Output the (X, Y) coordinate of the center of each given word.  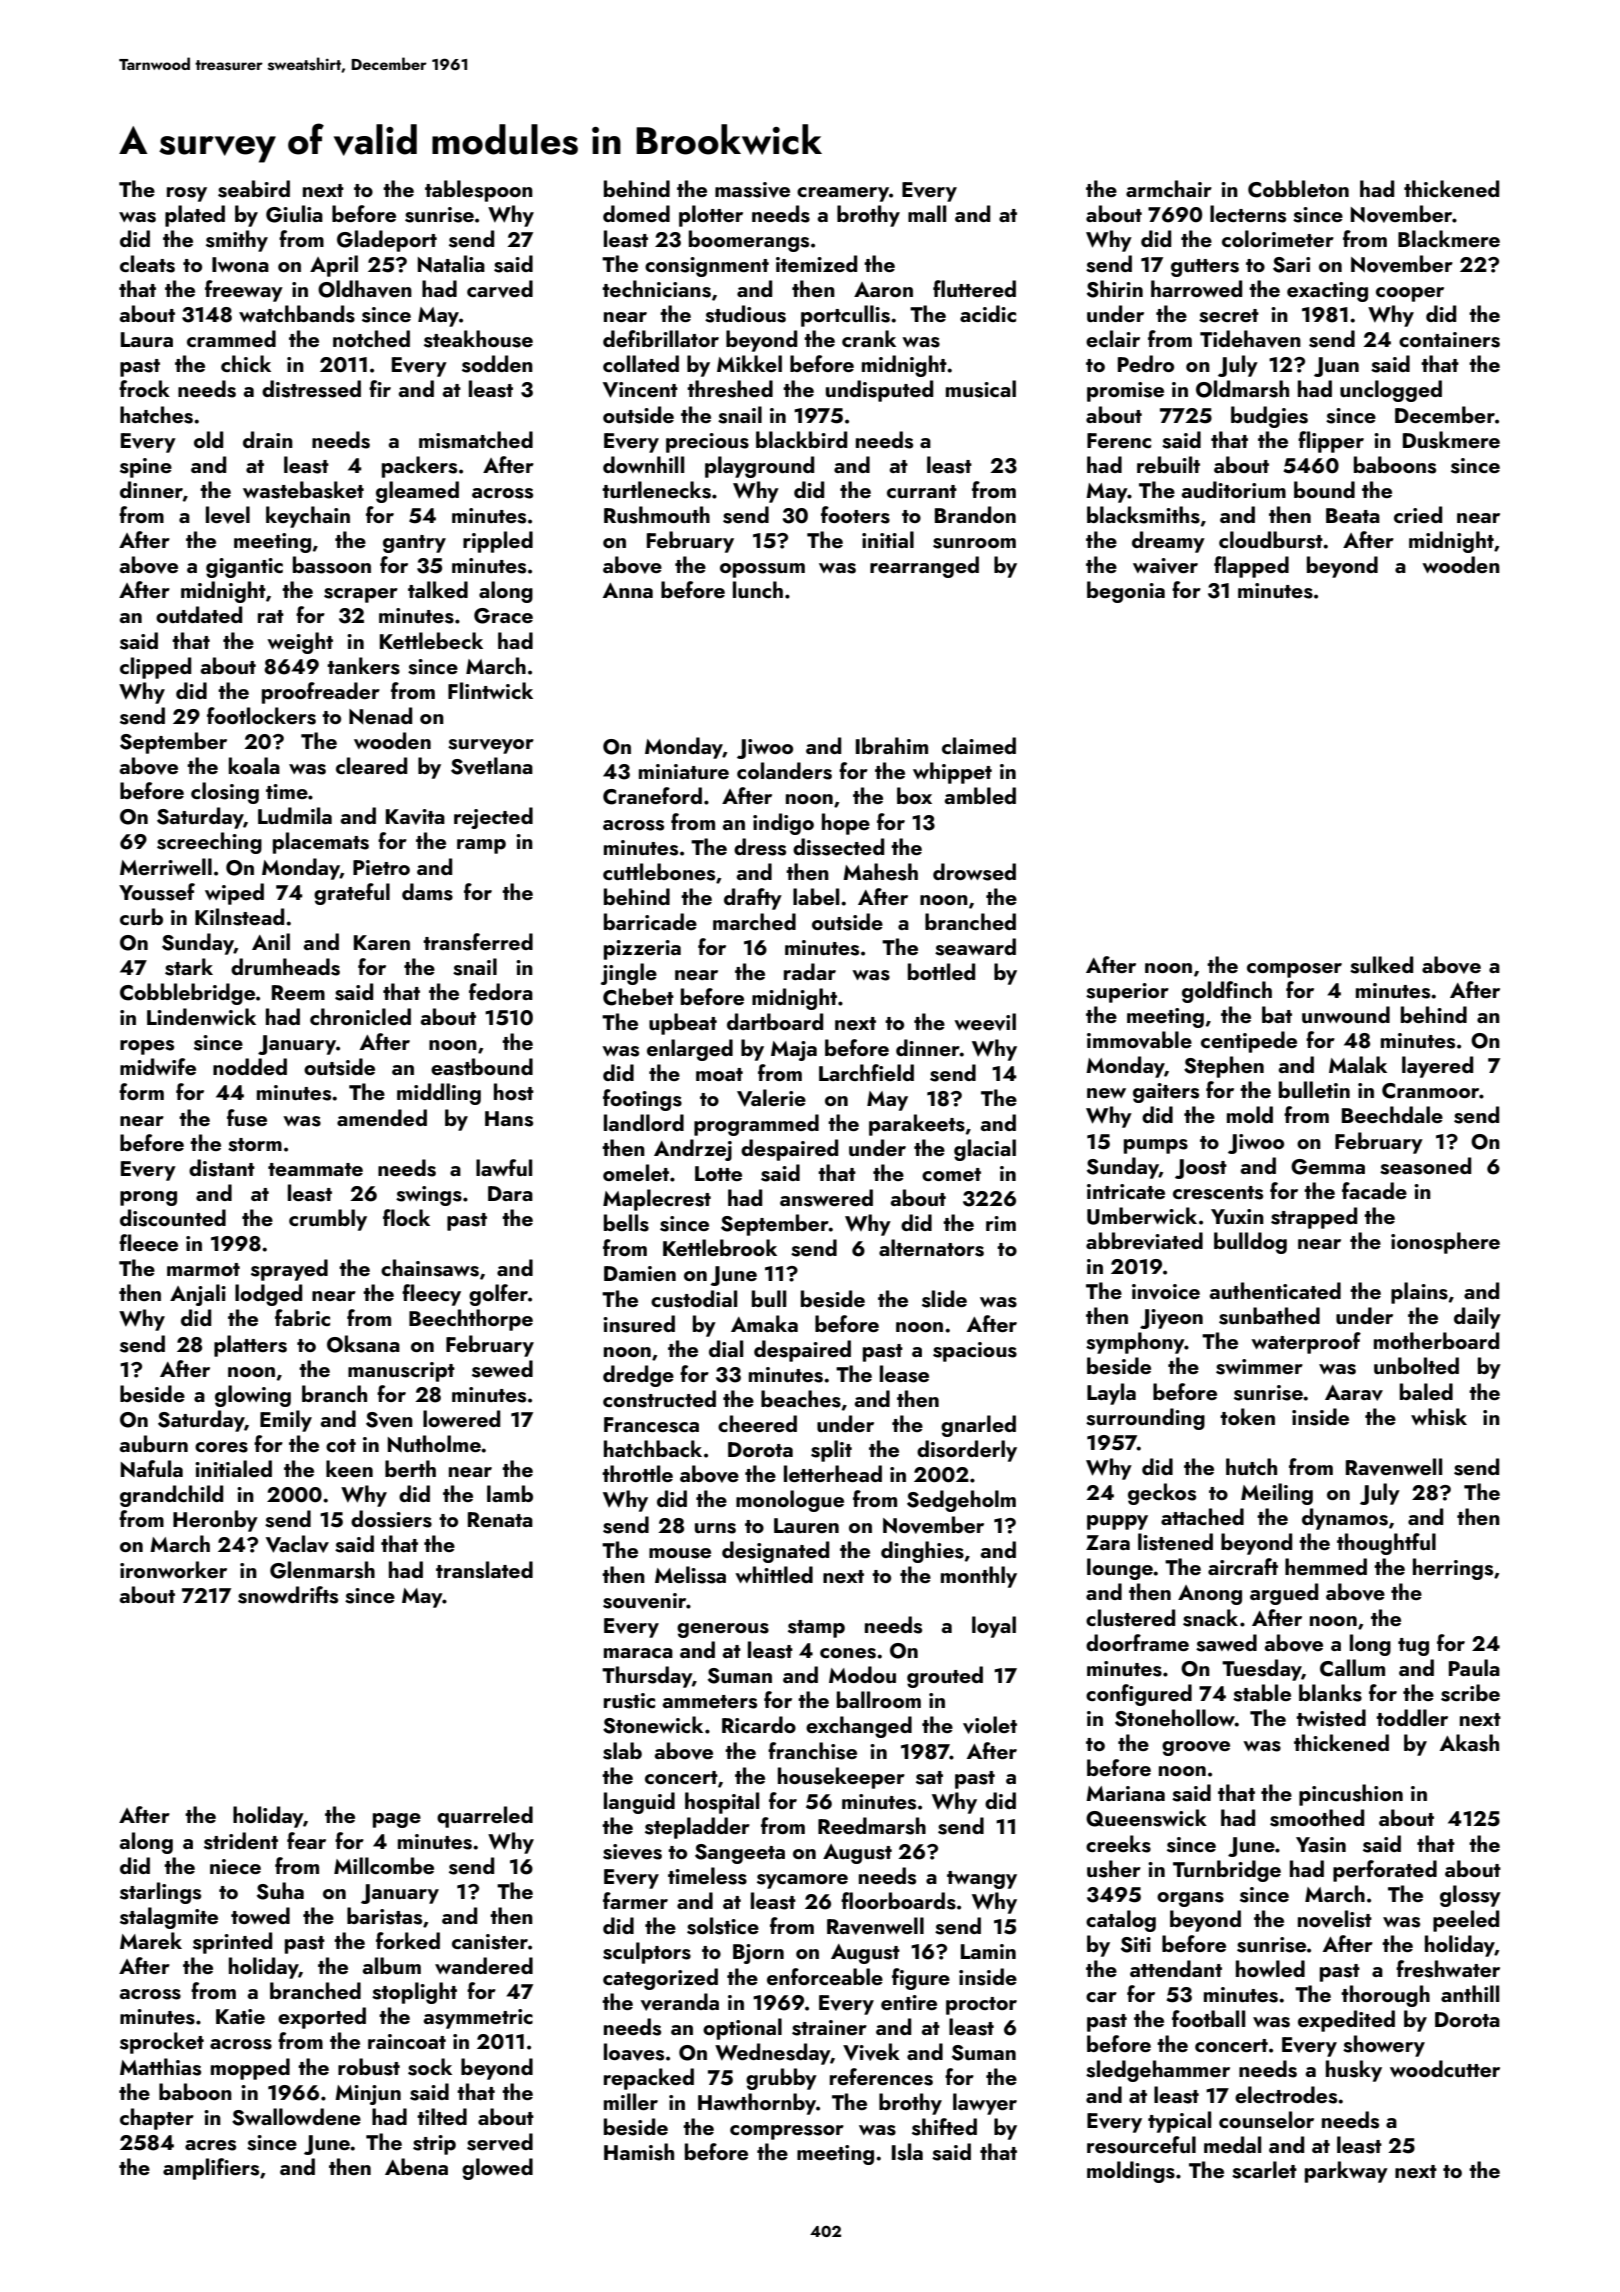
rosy (187, 194)
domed (636, 213)
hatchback (653, 1448)
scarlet (1264, 2170)
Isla (907, 2152)
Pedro (1146, 363)
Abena (416, 2166)
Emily (286, 1421)
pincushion (1351, 1795)
